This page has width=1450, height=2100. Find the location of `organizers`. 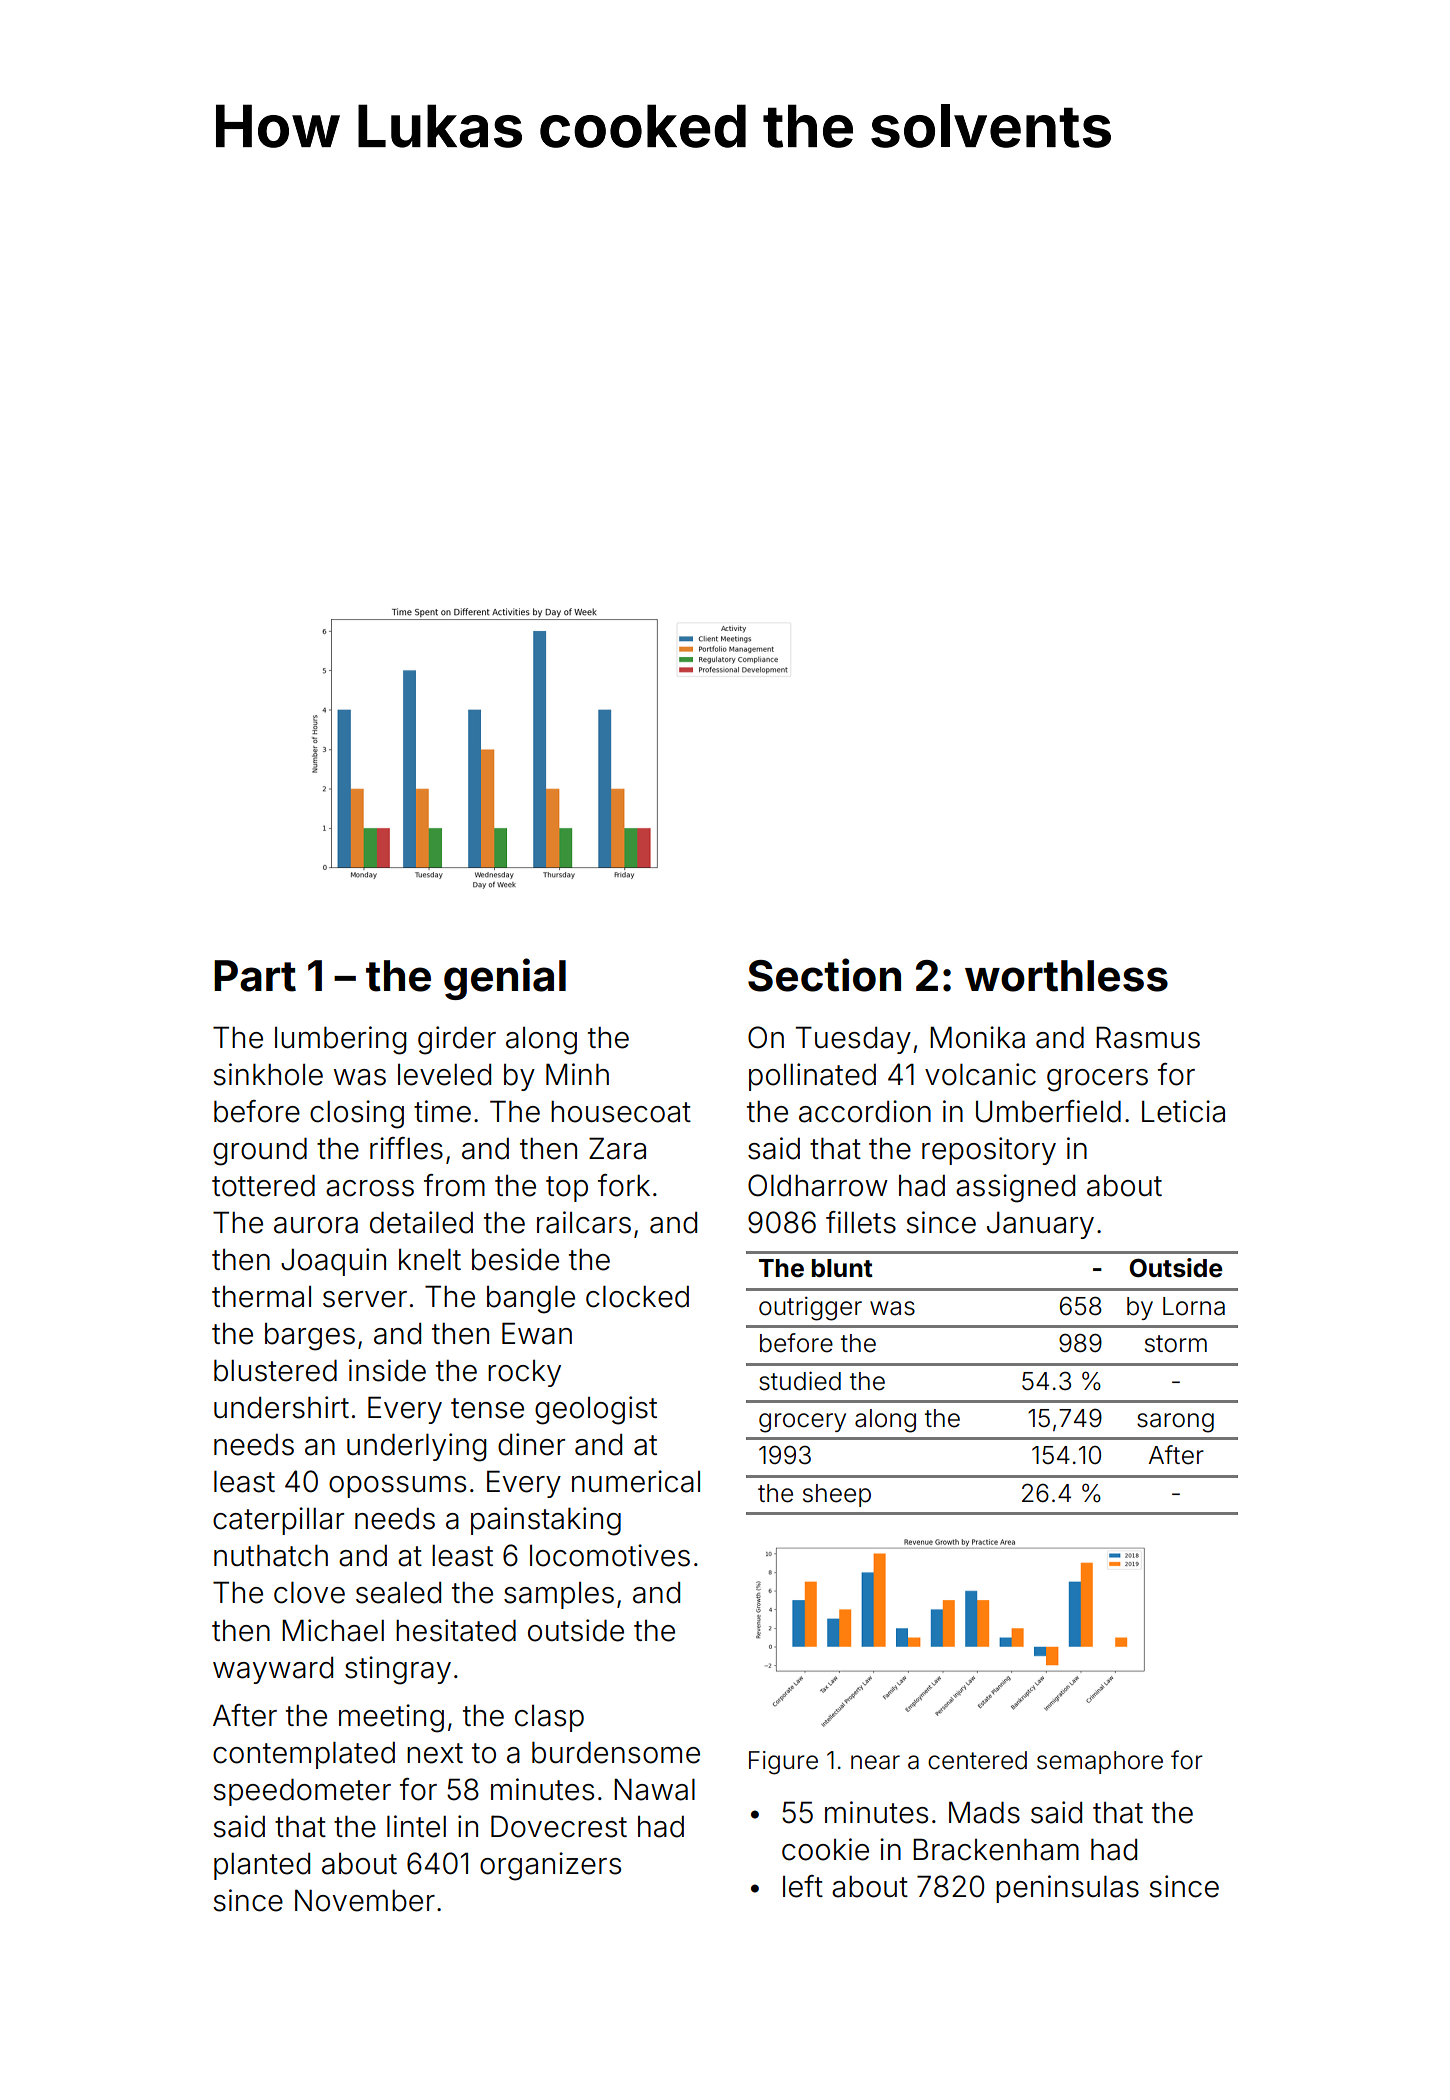

organizers is located at coordinates (550, 1866).
